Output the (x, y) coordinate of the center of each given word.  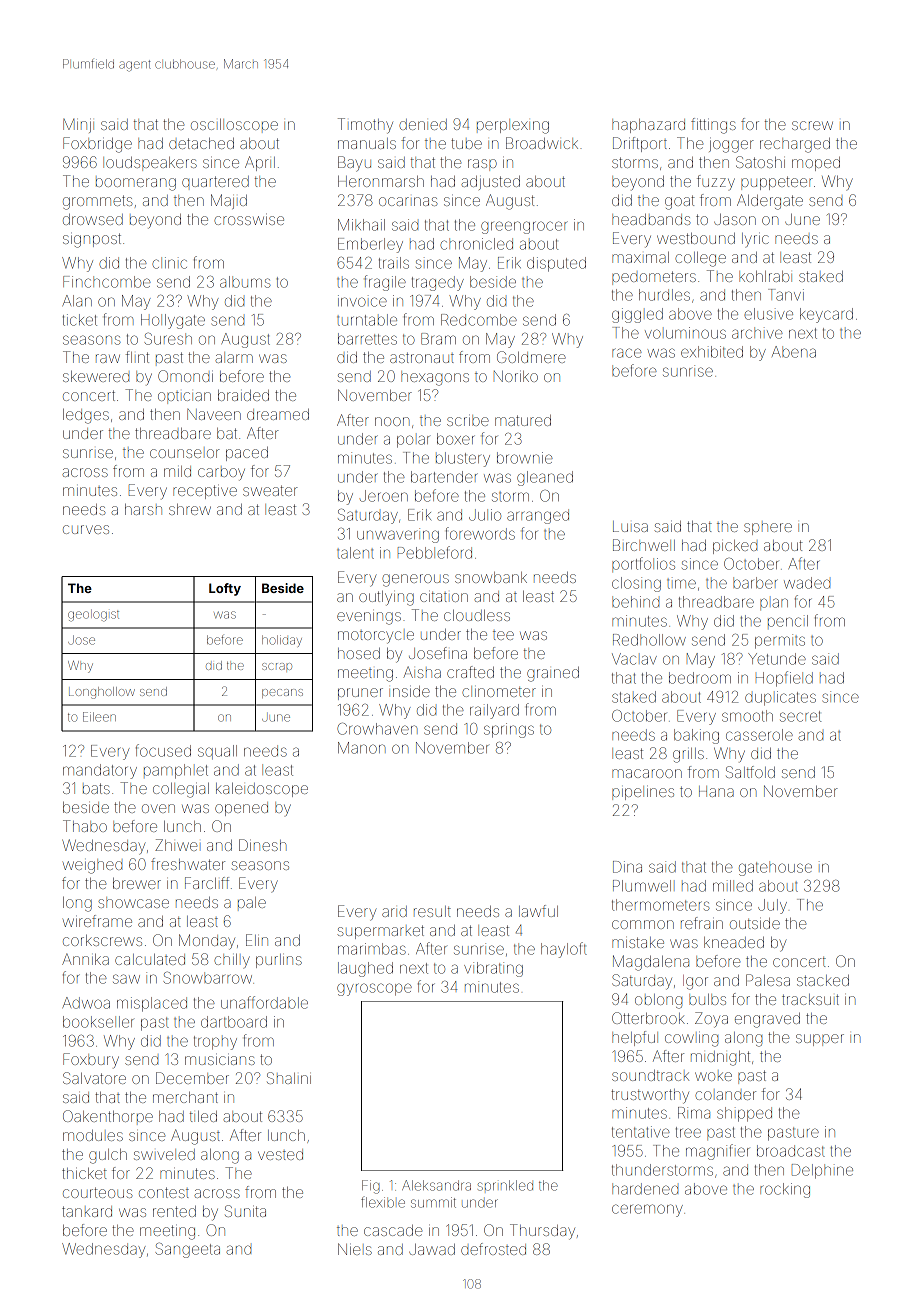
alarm (234, 357)
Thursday (542, 1232)
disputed (556, 264)
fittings (713, 126)
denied (423, 124)
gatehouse (775, 868)
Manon (361, 748)
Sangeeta (187, 1250)
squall (217, 752)
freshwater (188, 864)
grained (553, 674)
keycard (826, 315)
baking (696, 736)
